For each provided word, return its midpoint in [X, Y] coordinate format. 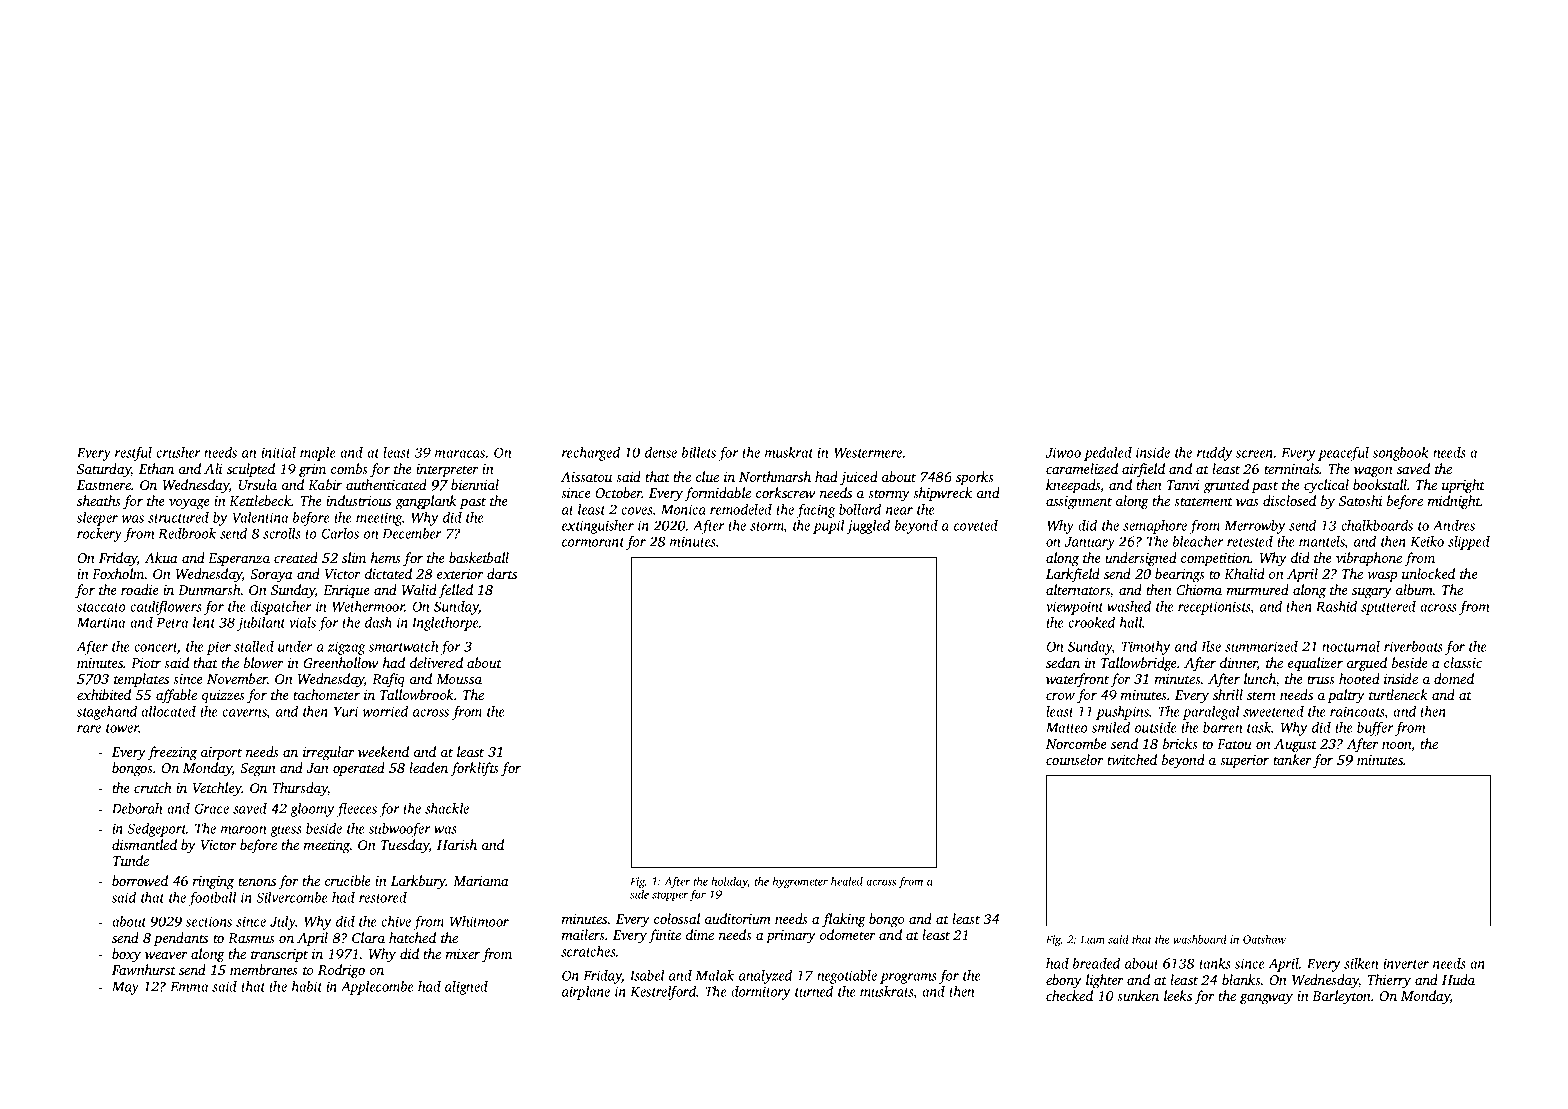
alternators [1078, 589]
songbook [1401, 454]
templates [141, 680]
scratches [588, 951]
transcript [279, 955]
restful [133, 454]
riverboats [1413, 646]
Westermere [868, 453]
